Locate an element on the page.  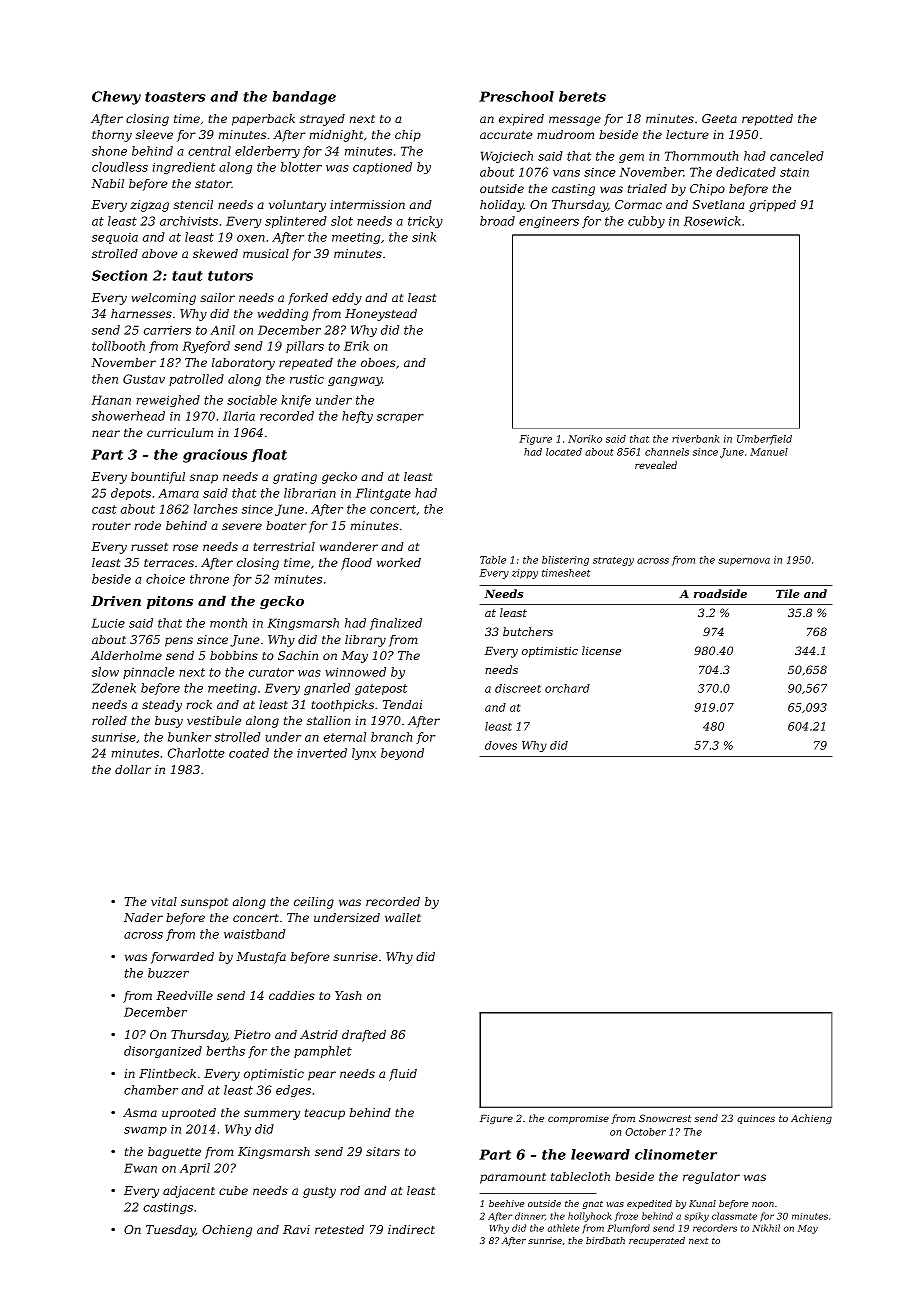
Geeta is located at coordinates (719, 118).
